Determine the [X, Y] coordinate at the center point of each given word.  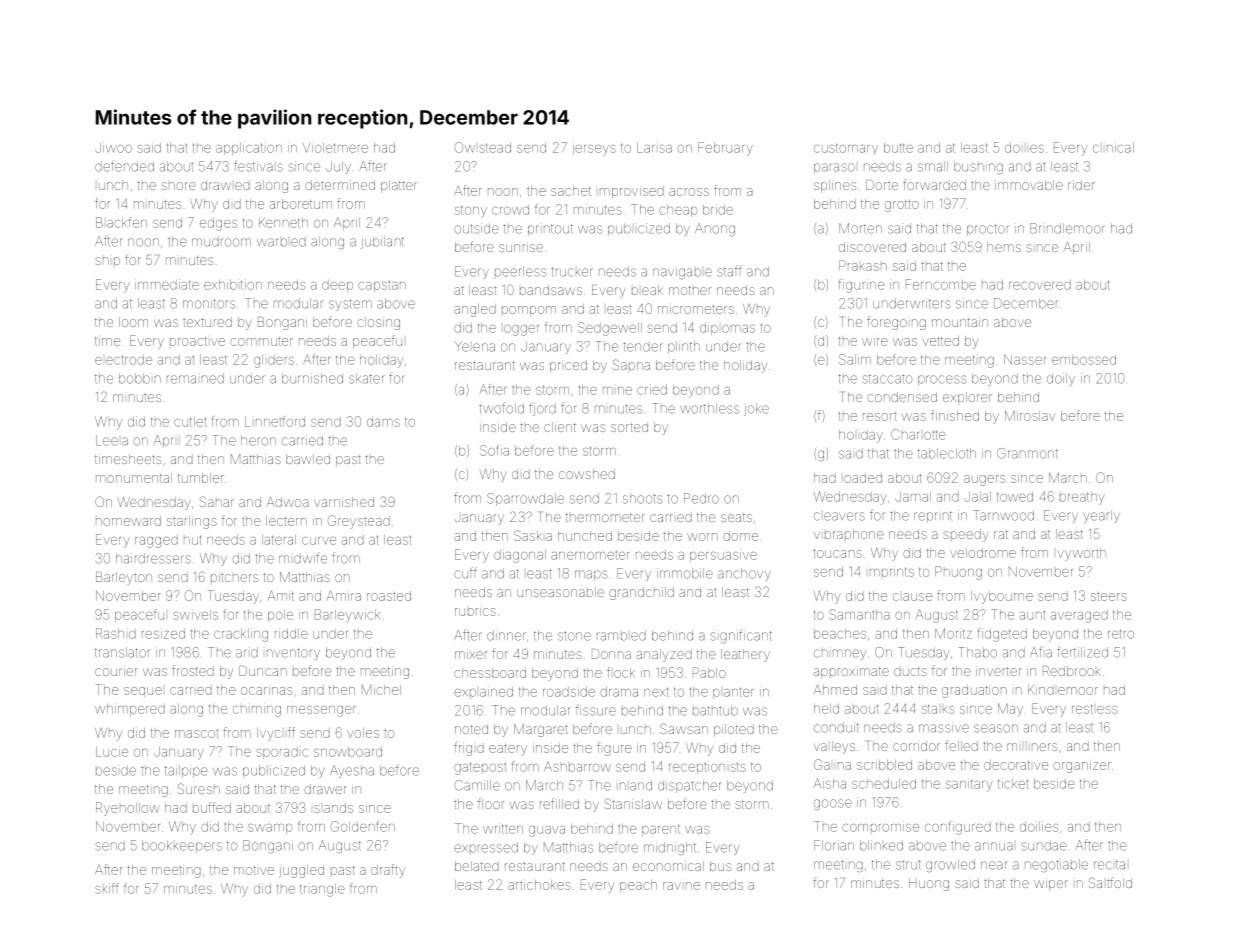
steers [1109, 596]
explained [483, 691]
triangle [322, 890]
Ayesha [352, 771]
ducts [910, 671]
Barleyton [124, 578]
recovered [1040, 285]
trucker [572, 272]
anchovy [744, 574]
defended [124, 166]
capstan [382, 286]
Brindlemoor [1067, 228]
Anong [715, 229]
